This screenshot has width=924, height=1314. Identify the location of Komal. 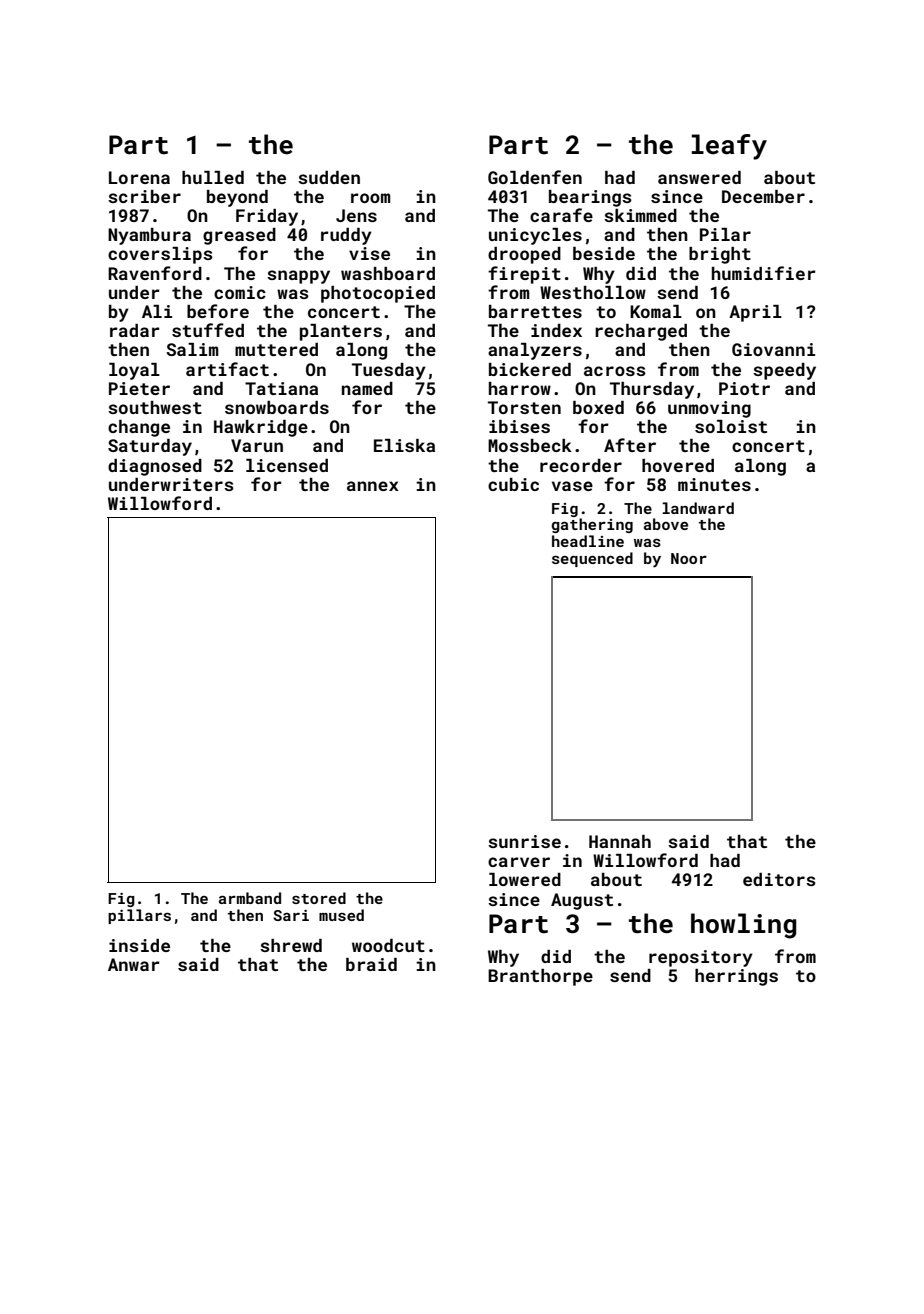
(656, 311).
